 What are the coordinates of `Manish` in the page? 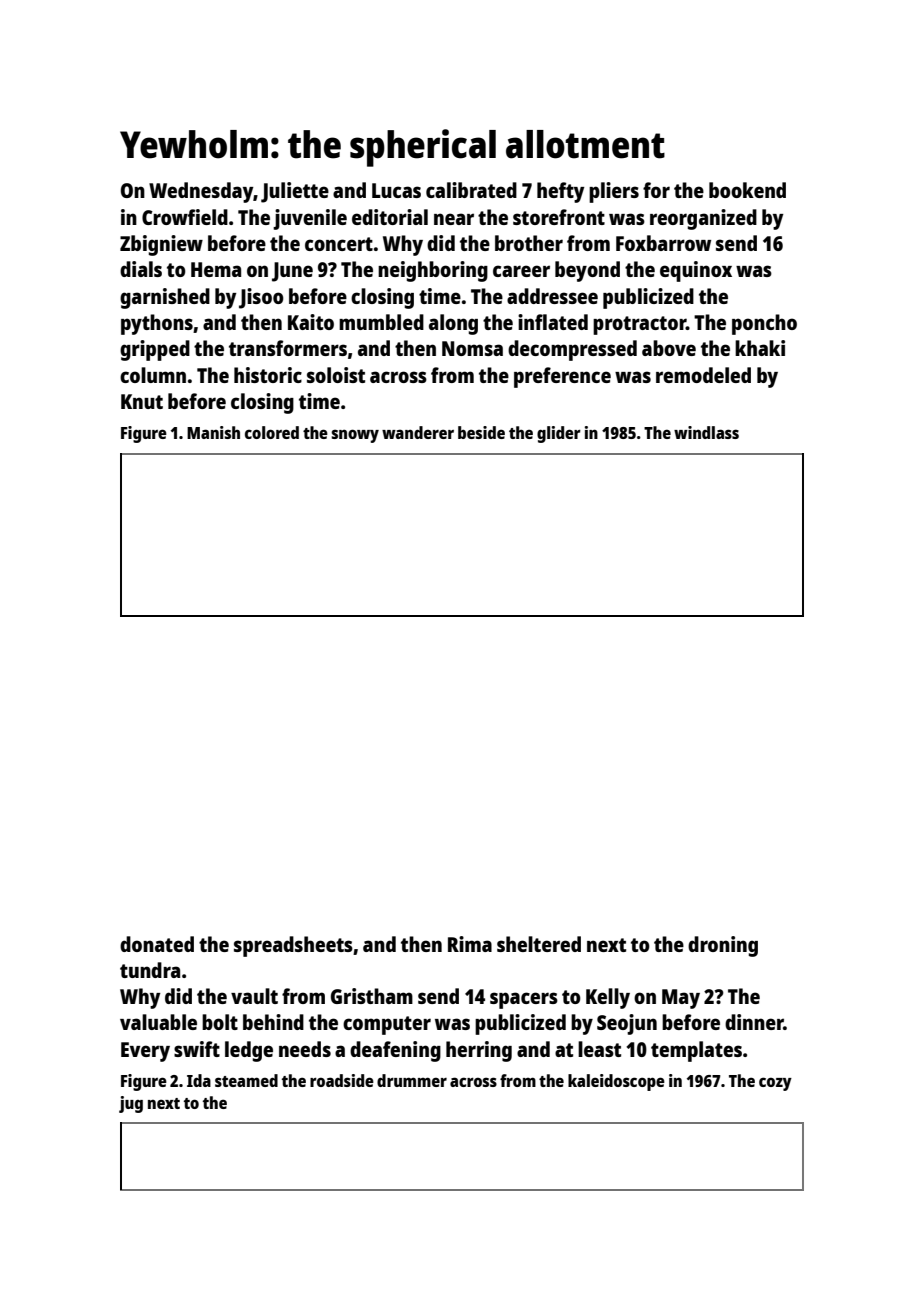 It's located at (213, 432).
